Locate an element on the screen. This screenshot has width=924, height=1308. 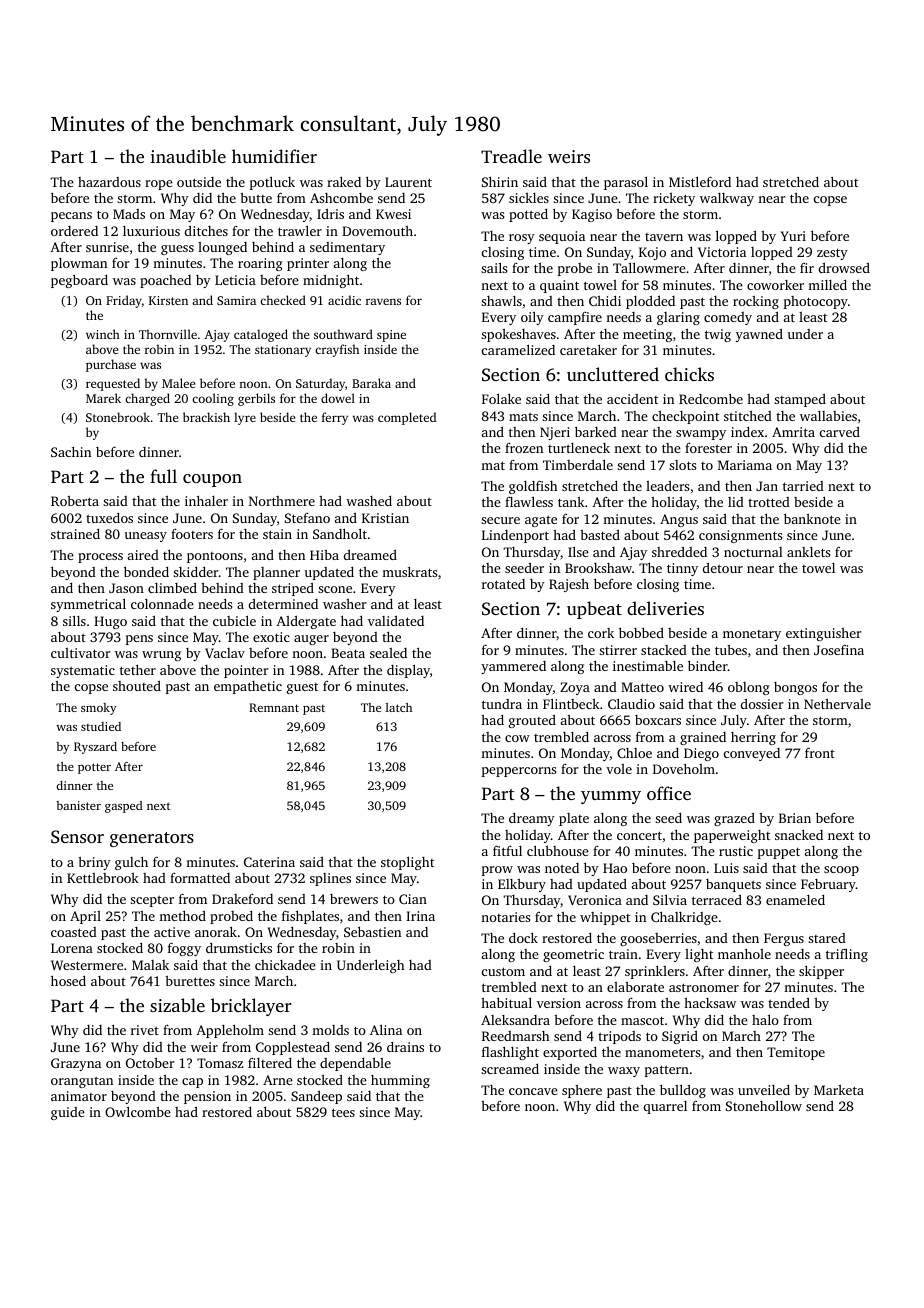
carved is located at coordinates (840, 432).
